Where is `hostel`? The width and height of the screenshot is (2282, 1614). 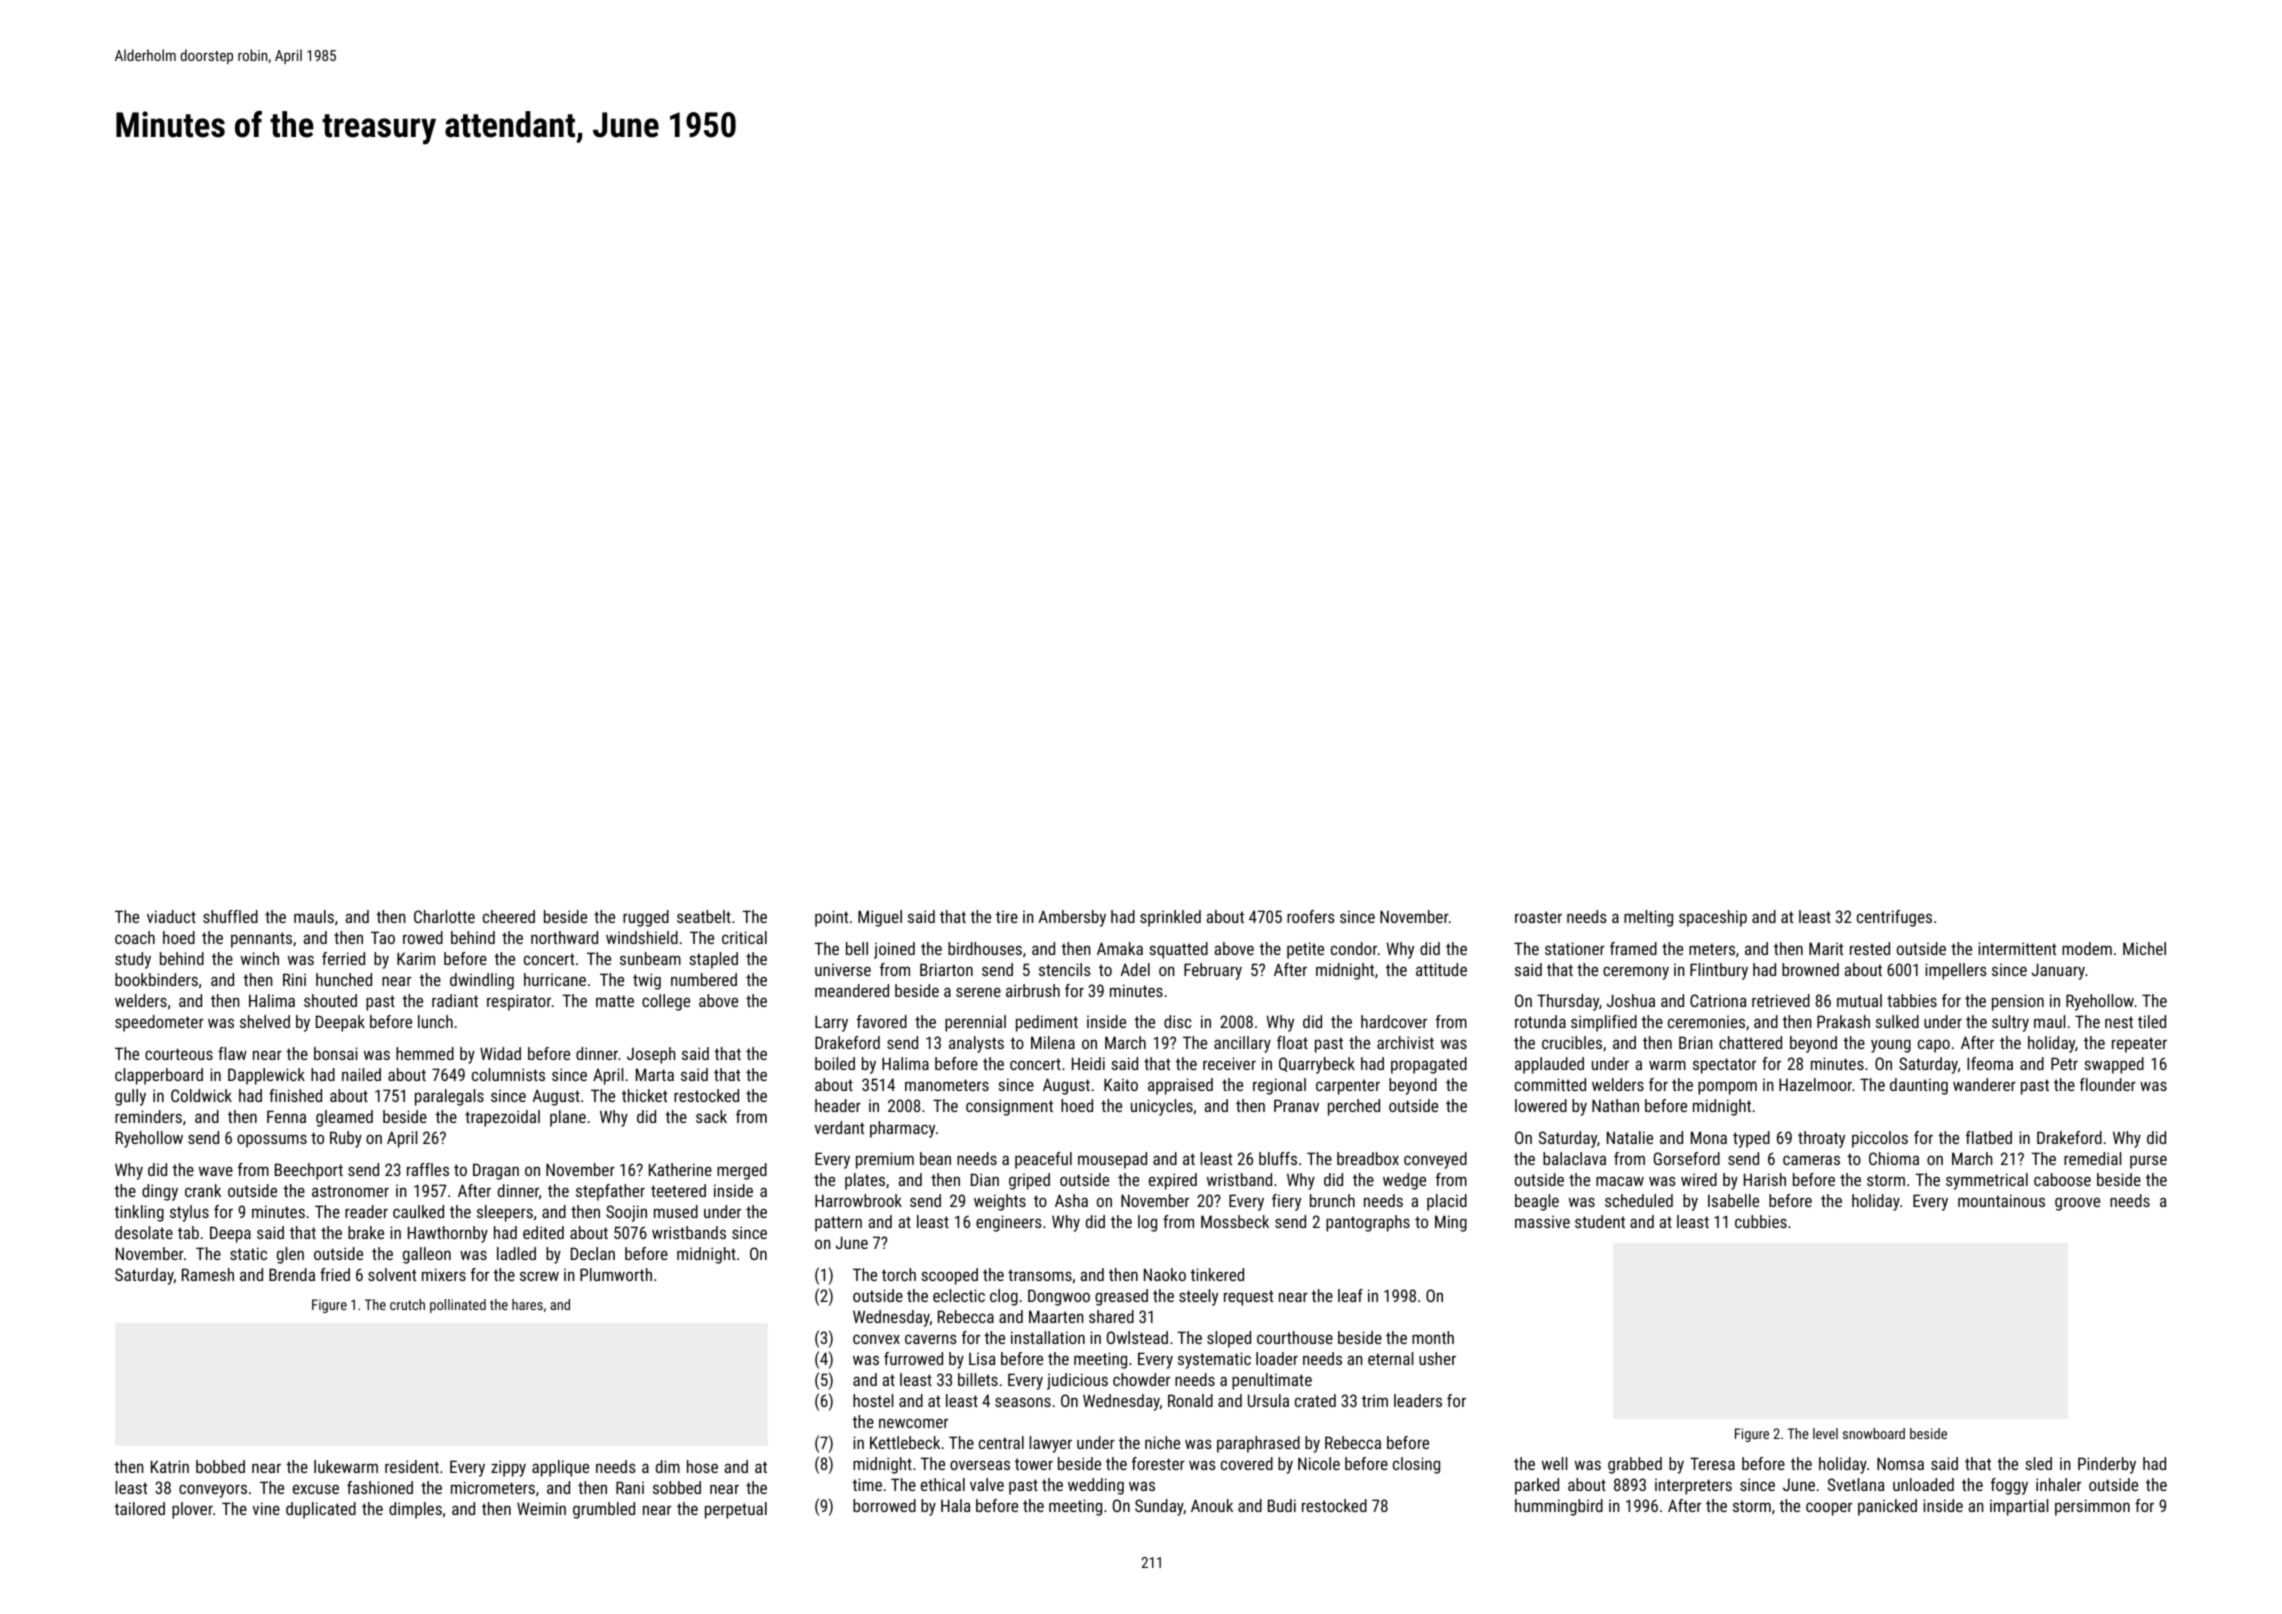 hostel is located at coordinates (873, 1400).
